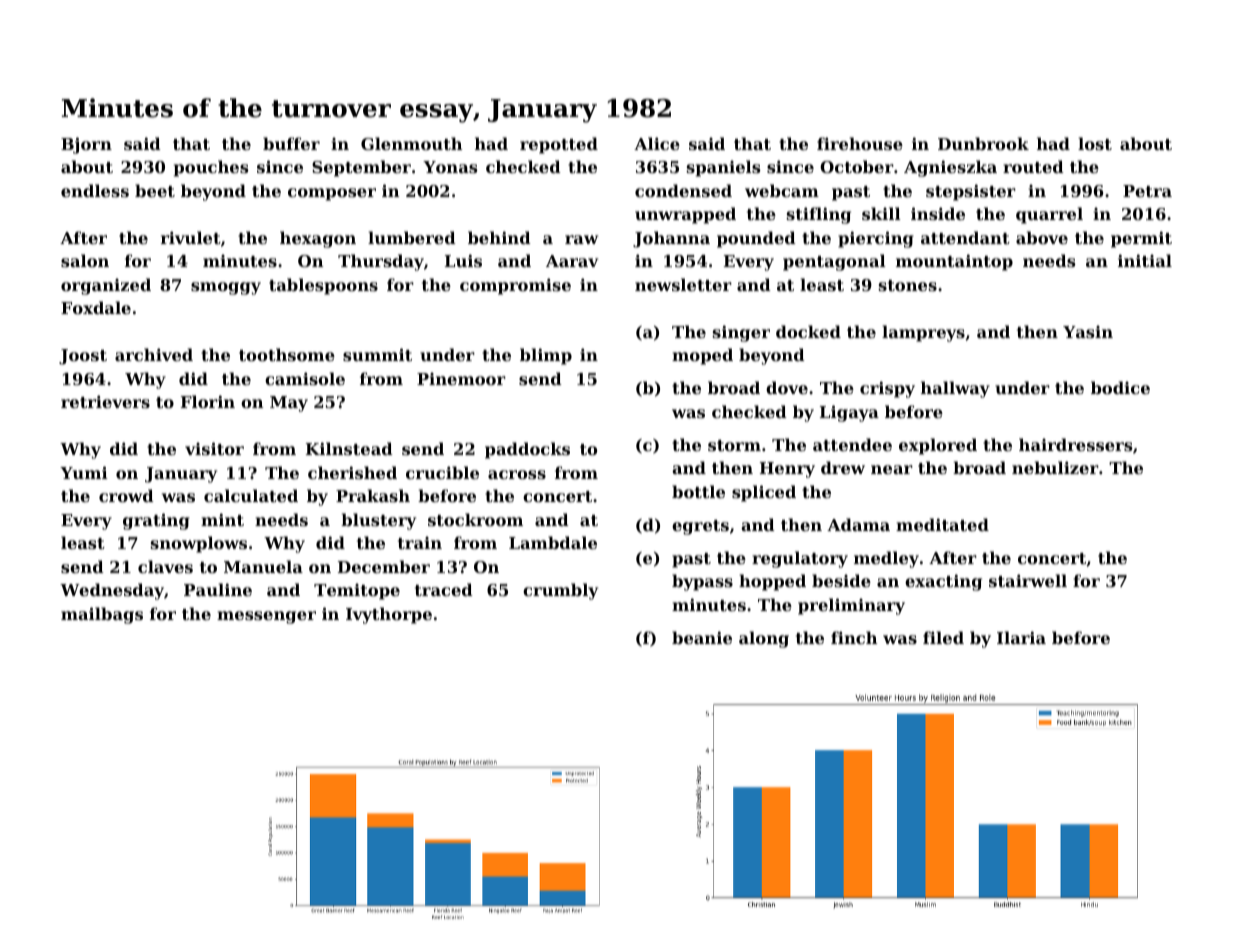 The width and height of the document is (1233, 952). What do you see at coordinates (942, 524) in the document?
I see `meditated` at bounding box center [942, 524].
